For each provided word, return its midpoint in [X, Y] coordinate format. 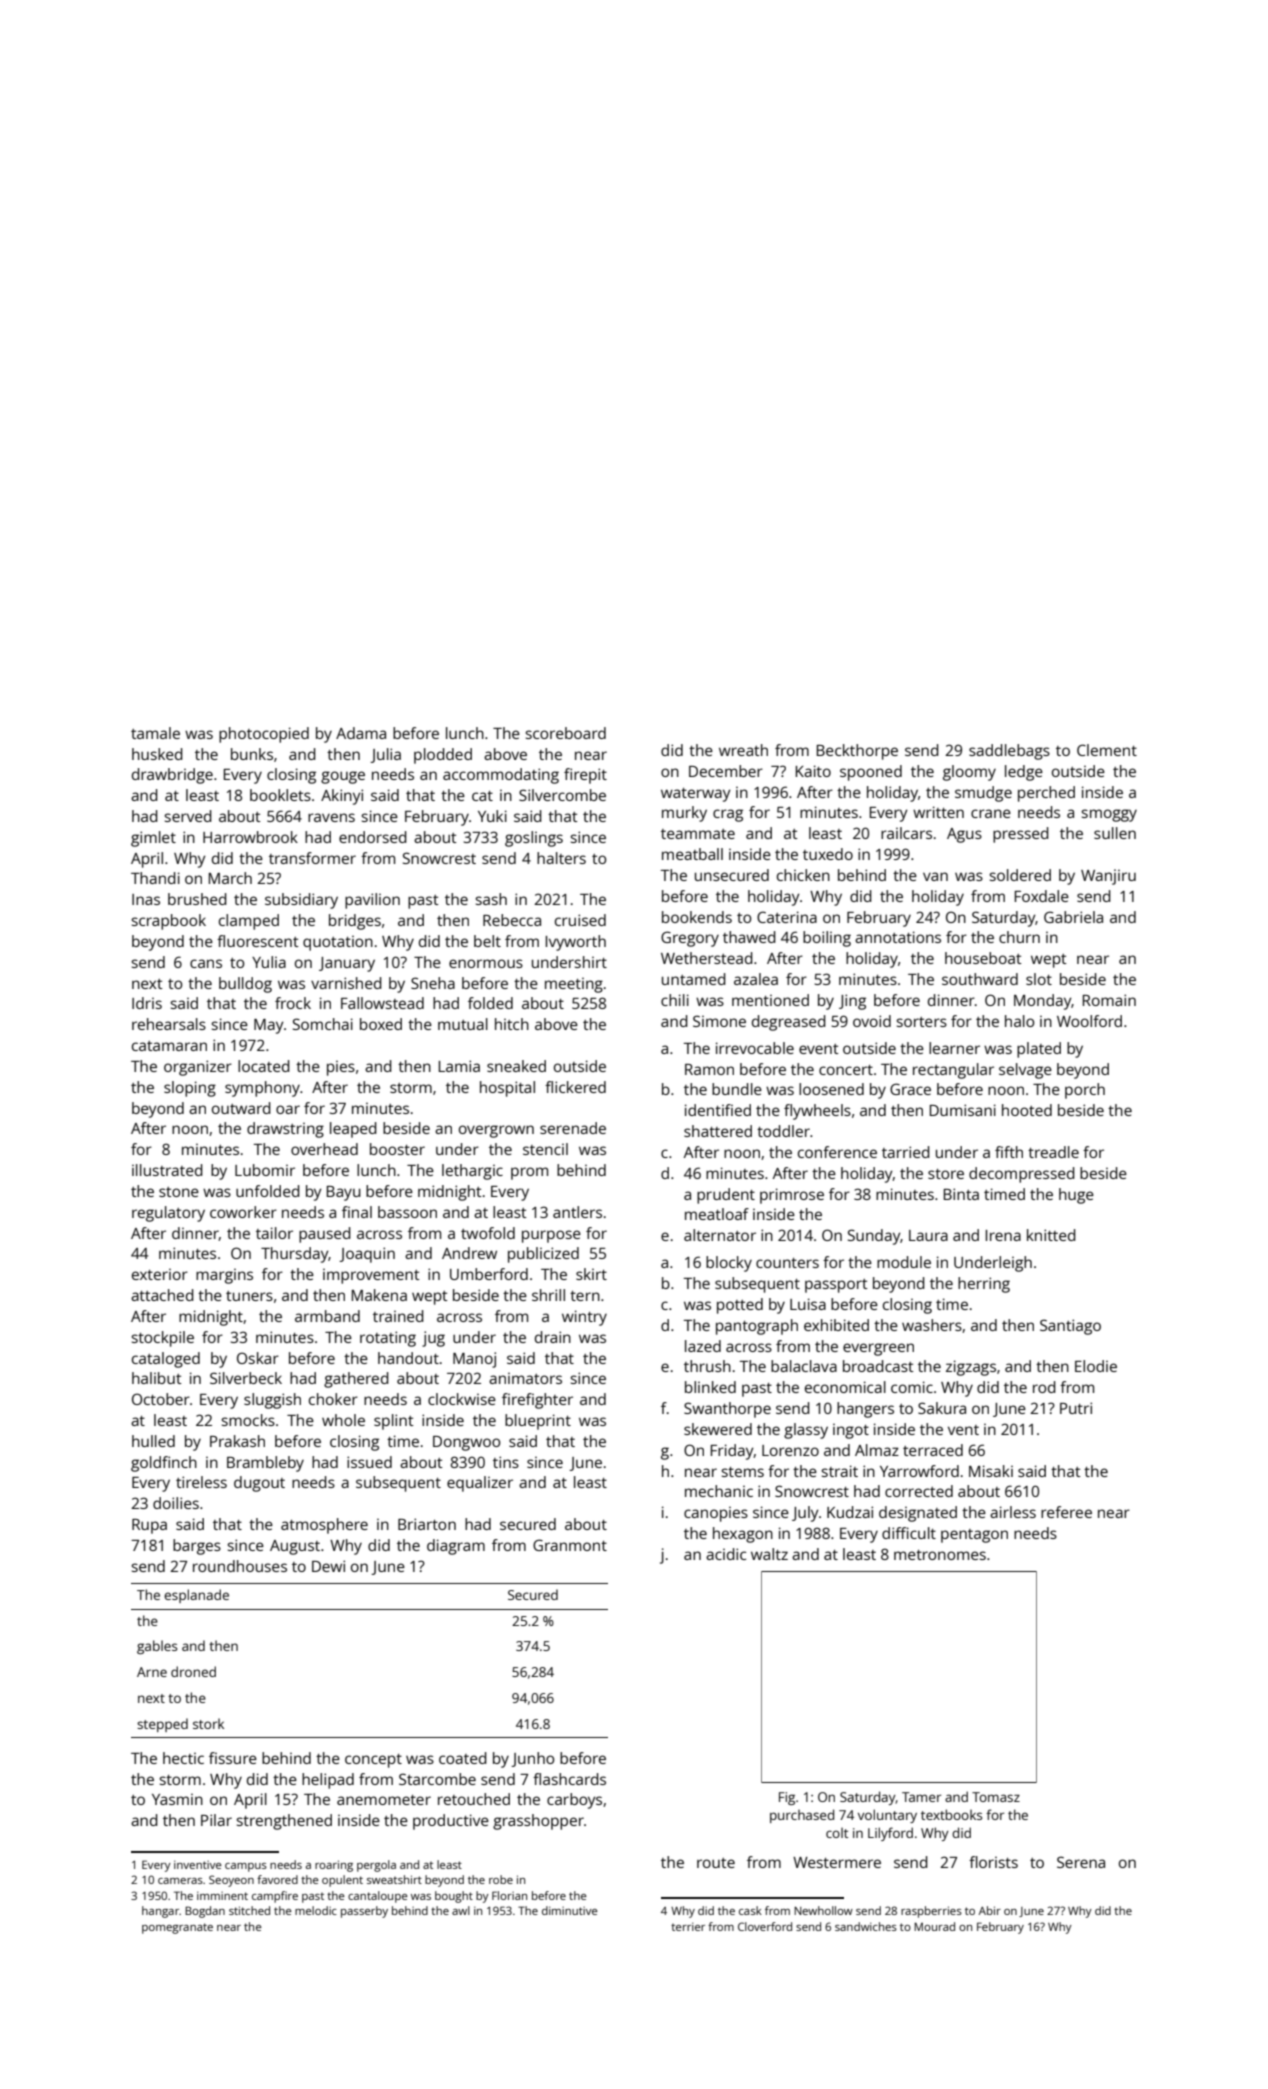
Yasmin [177, 1799]
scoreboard [566, 733]
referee [1066, 1512]
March [230, 878]
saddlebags [1009, 752]
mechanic [719, 1491]
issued [369, 1462]
